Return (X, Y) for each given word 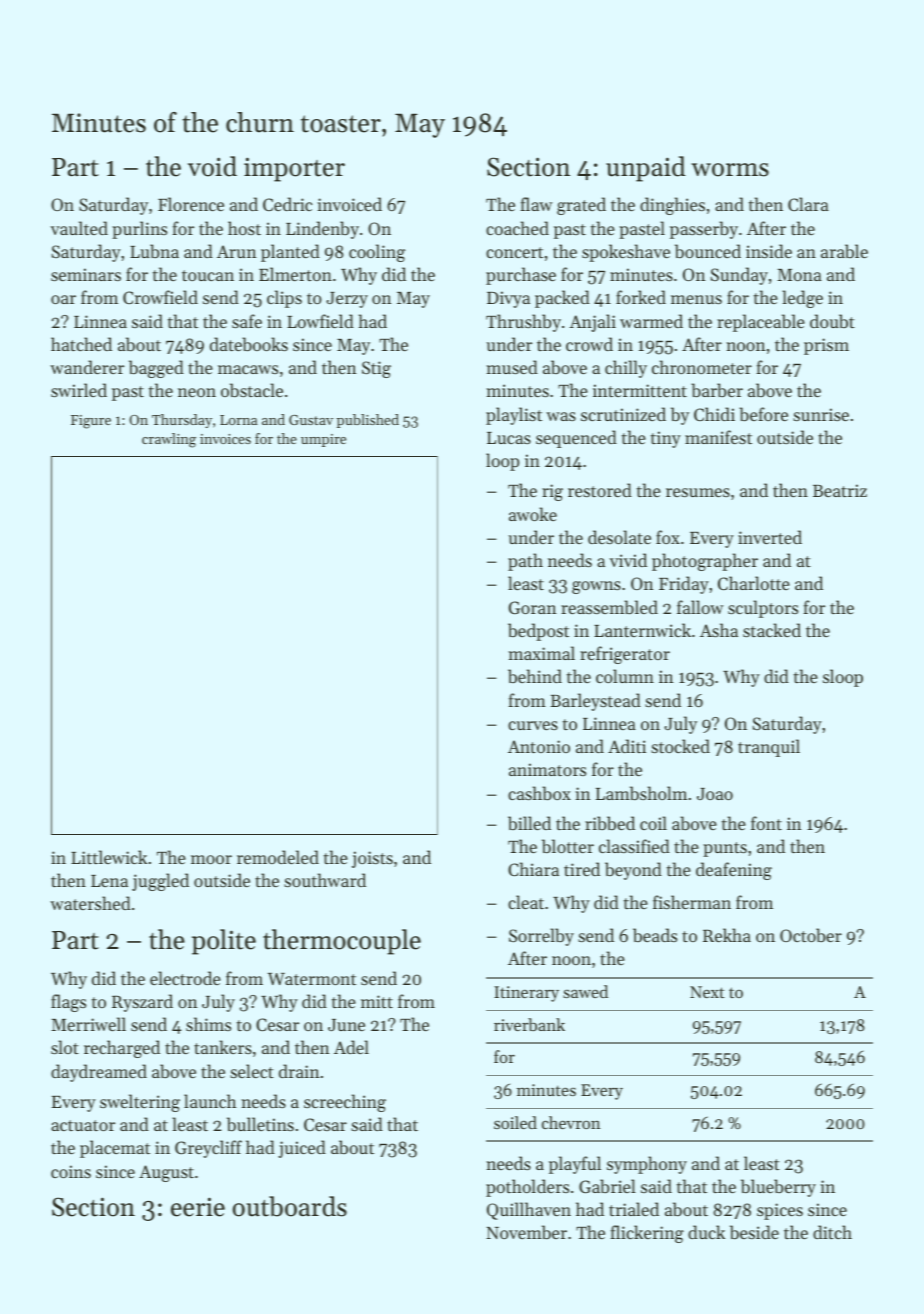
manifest (718, 437)
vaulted (79, 228)
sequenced (576, 439)
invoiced (349, 204)
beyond (633, 871)
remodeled (278, 857)
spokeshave (626, 253)
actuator (83, 1125)
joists (372, 859)
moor (211, 859)
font (766, 823)
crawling (169, 440)
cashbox (539, 793)
